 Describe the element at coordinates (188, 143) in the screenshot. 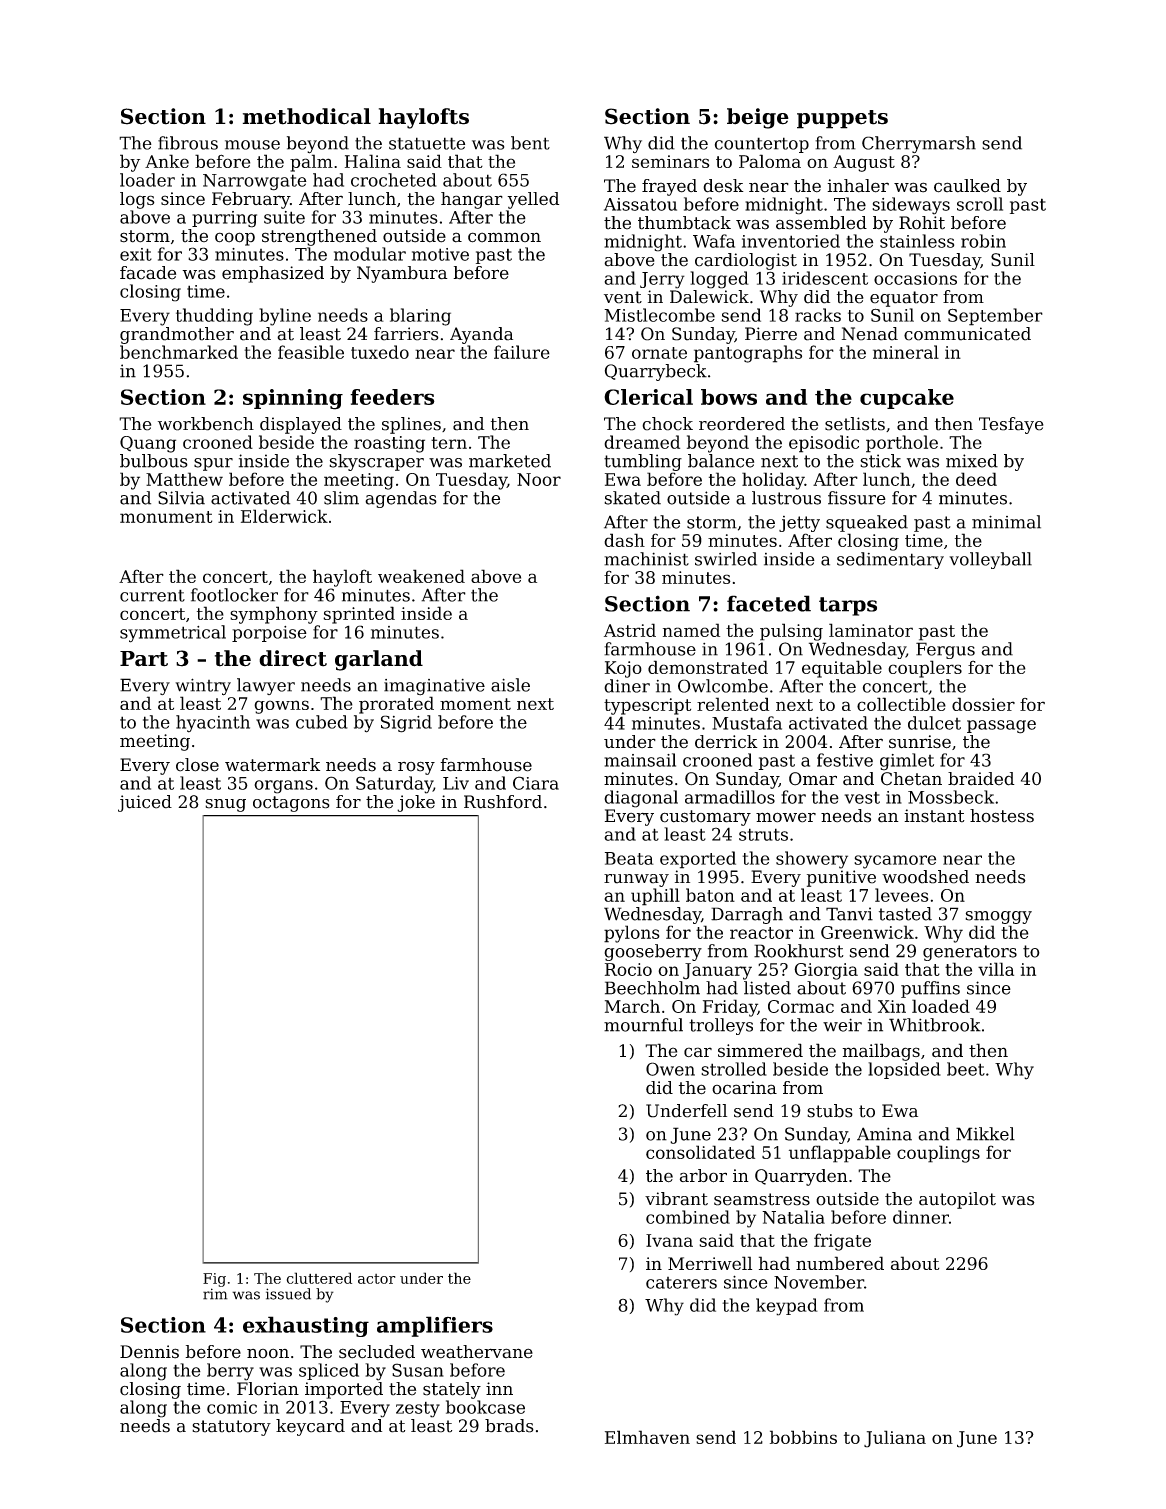

I see `fibrous` at that location.
